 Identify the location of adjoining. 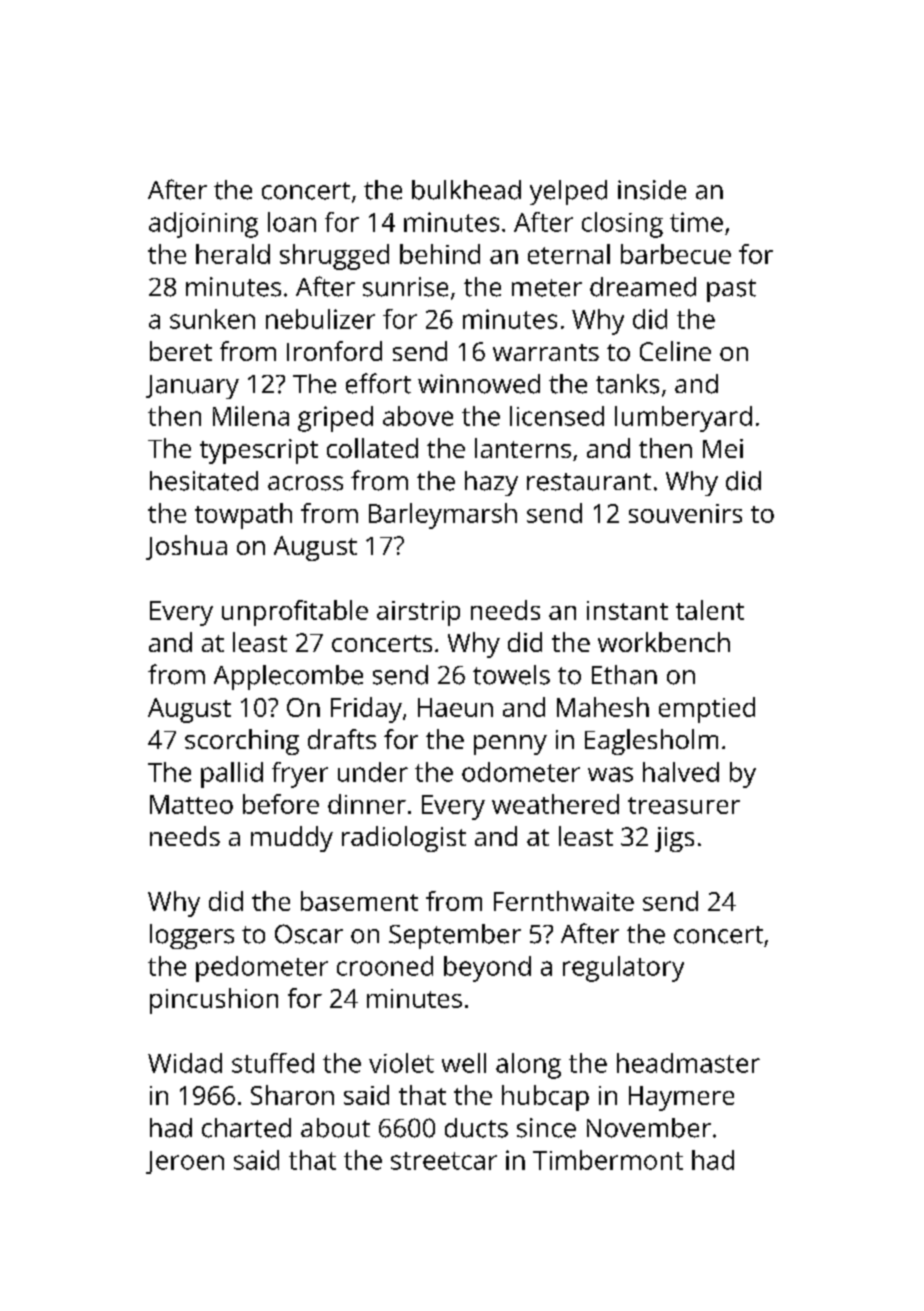
(203, 225).
